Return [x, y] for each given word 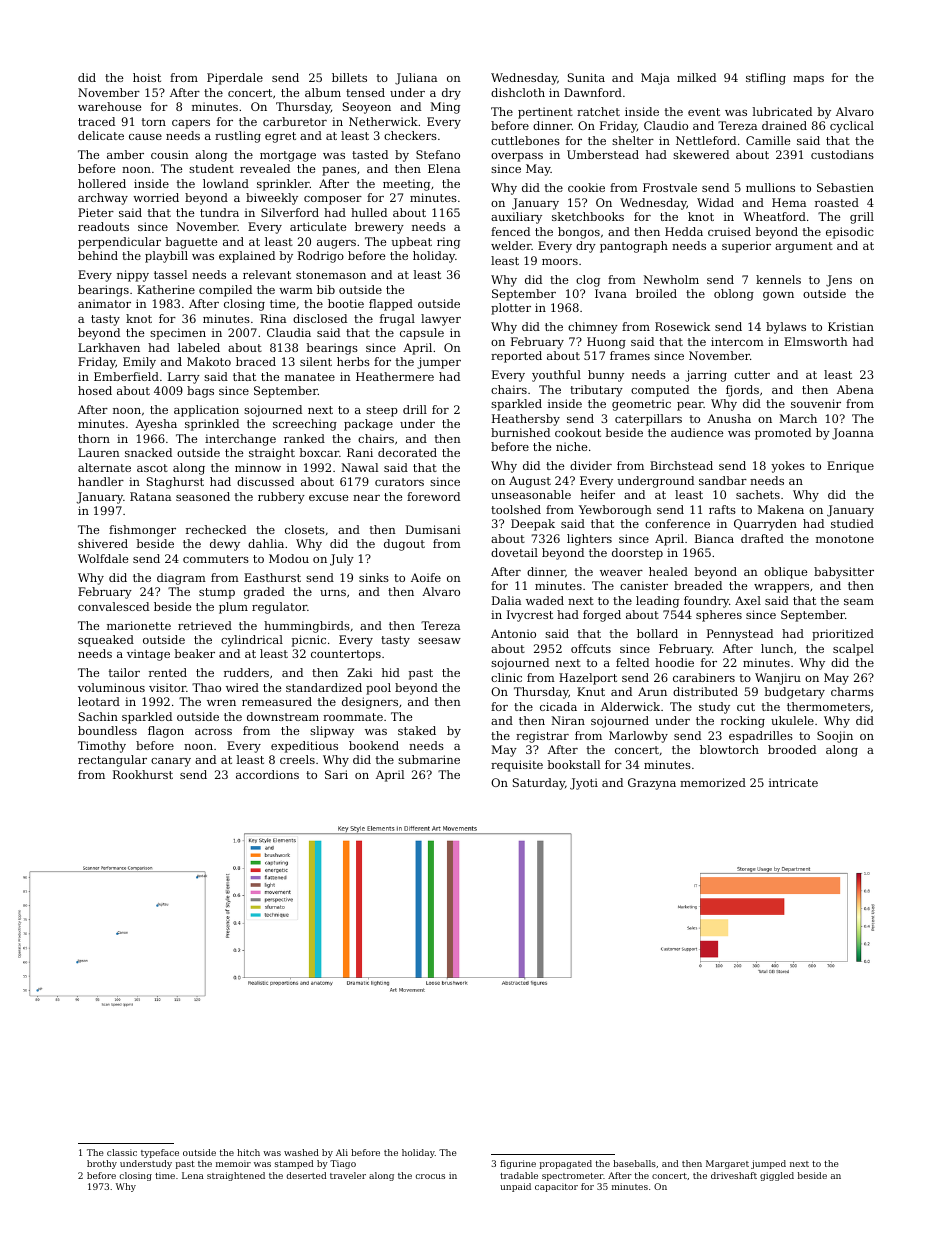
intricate [793, 782]
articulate [318, 226]
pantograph [634, 247]
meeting [406, 185]
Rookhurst [143, 774]
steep [382, 411]
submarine [429, 759]
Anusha [729, 418]
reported [516, 357]
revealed [265, 168]
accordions [267, 774]
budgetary [794, 693]
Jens [839, 281]
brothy [102, 1164]
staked [417, 730]
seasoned [203, 496]
